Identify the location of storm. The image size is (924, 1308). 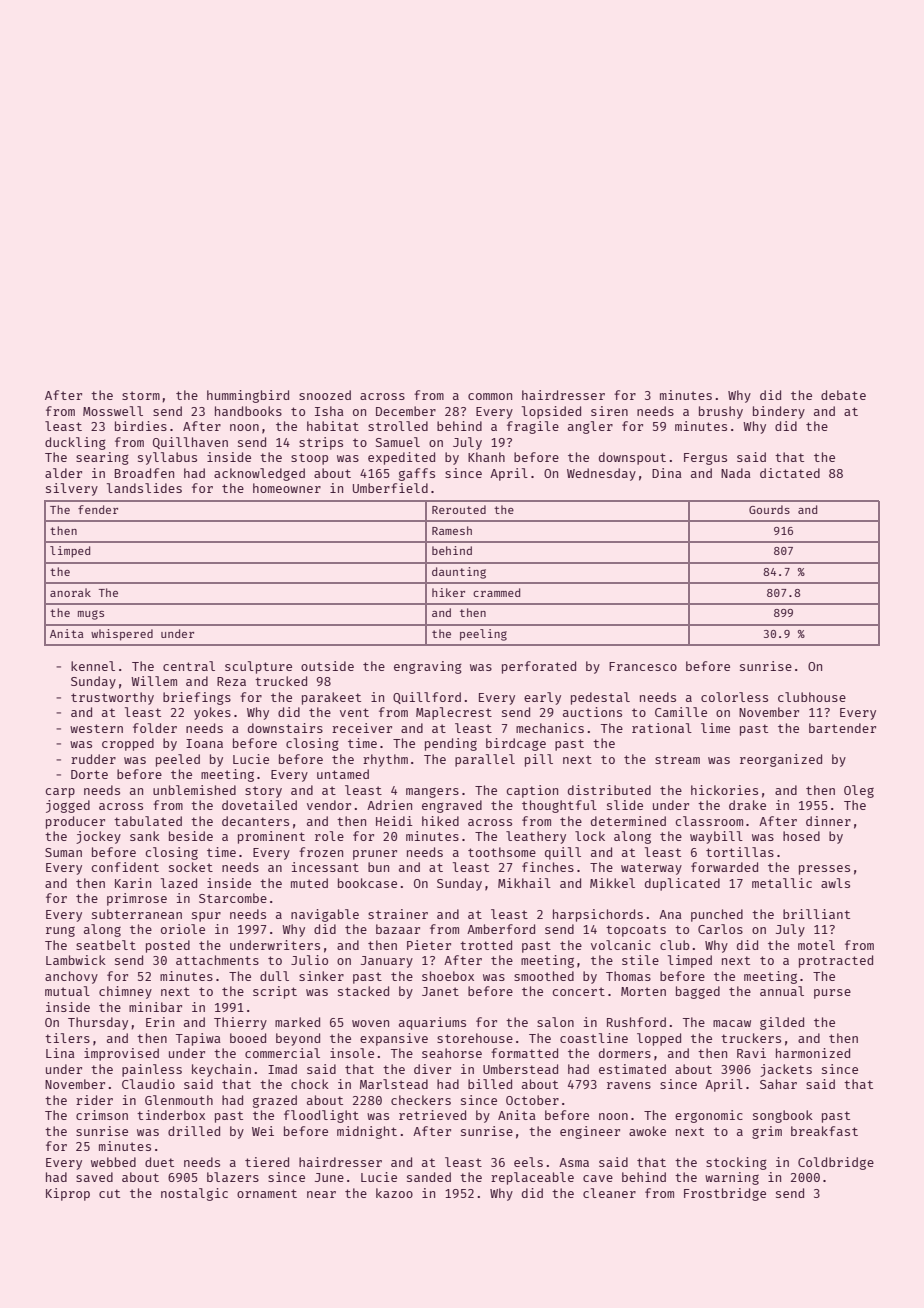
(141, 395).
